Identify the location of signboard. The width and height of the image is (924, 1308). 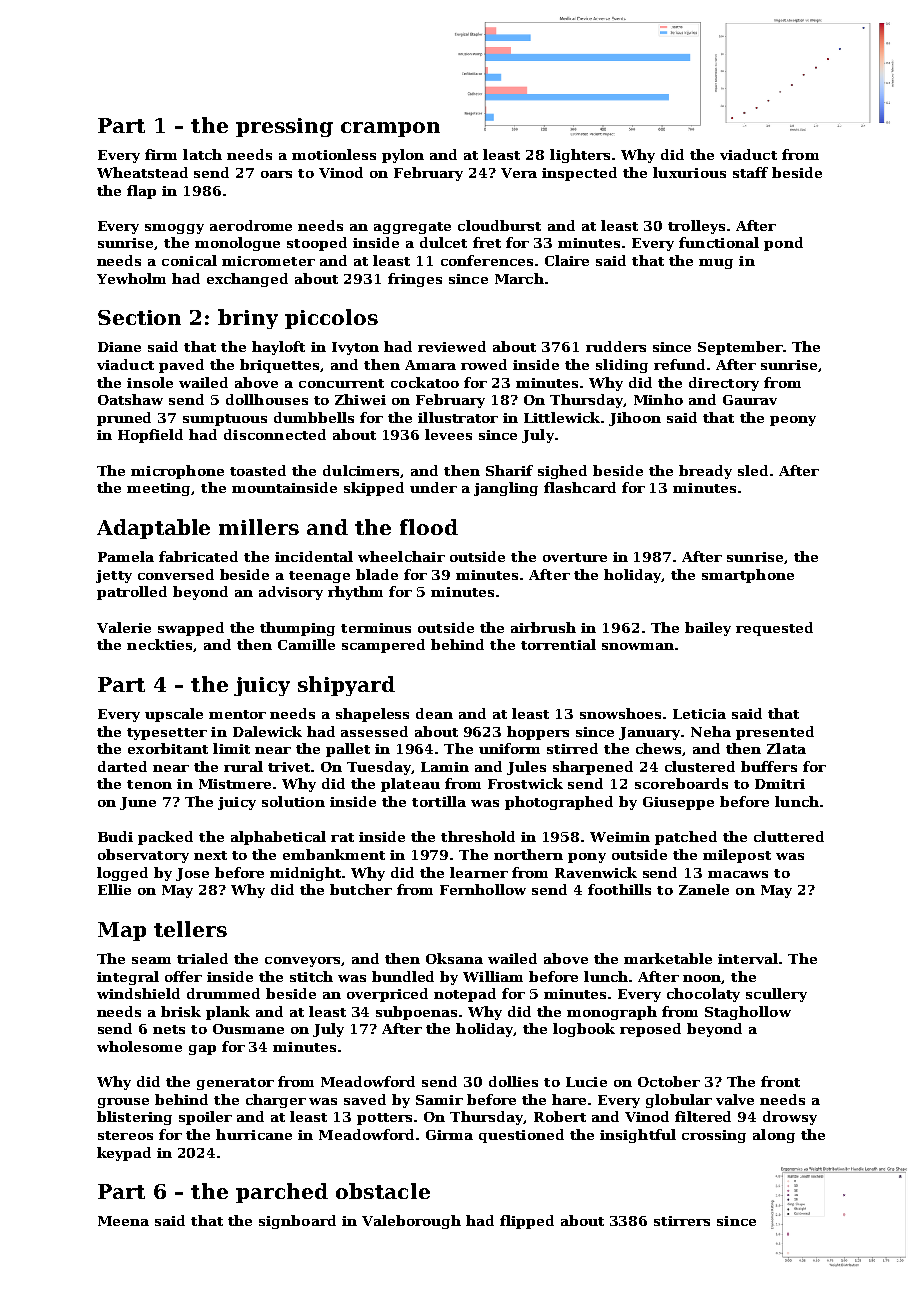
(297, 1222).
